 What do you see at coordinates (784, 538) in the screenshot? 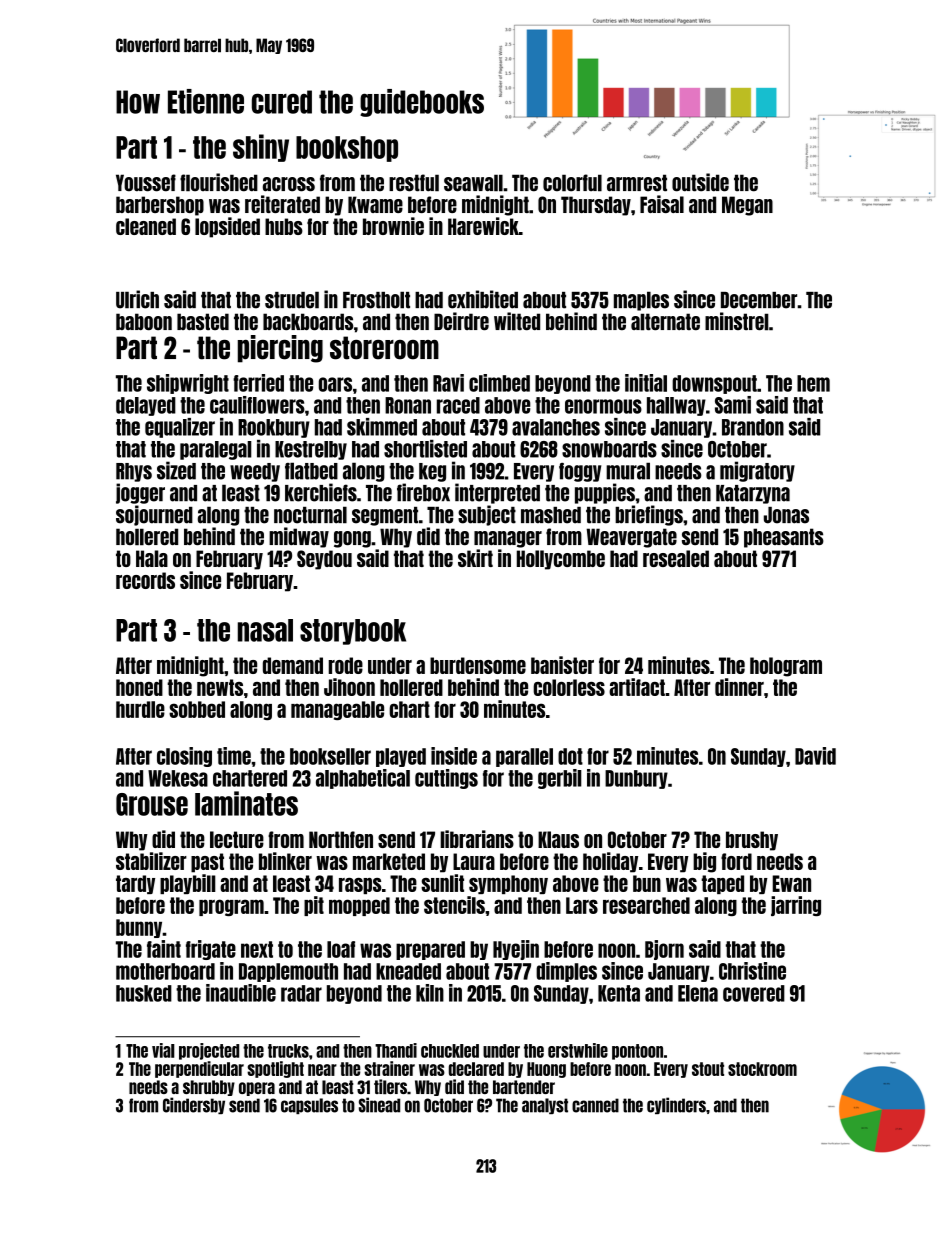
I see `pheasants` at bounding box center [784, 538].
